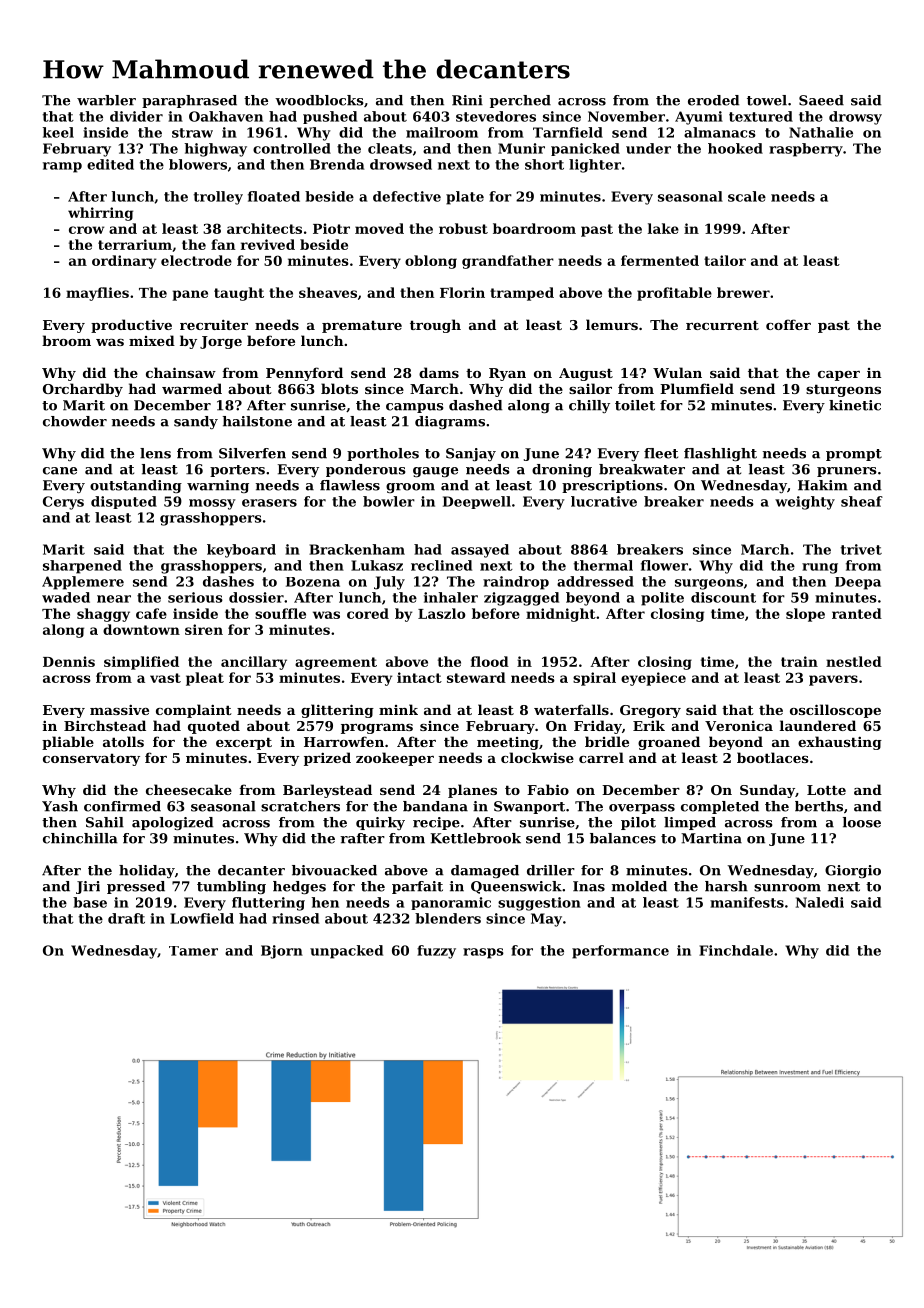  What do you see at coordinates (231, 887) in the screenshot?
I see `tumbling` at bounding box center [231, 887].
